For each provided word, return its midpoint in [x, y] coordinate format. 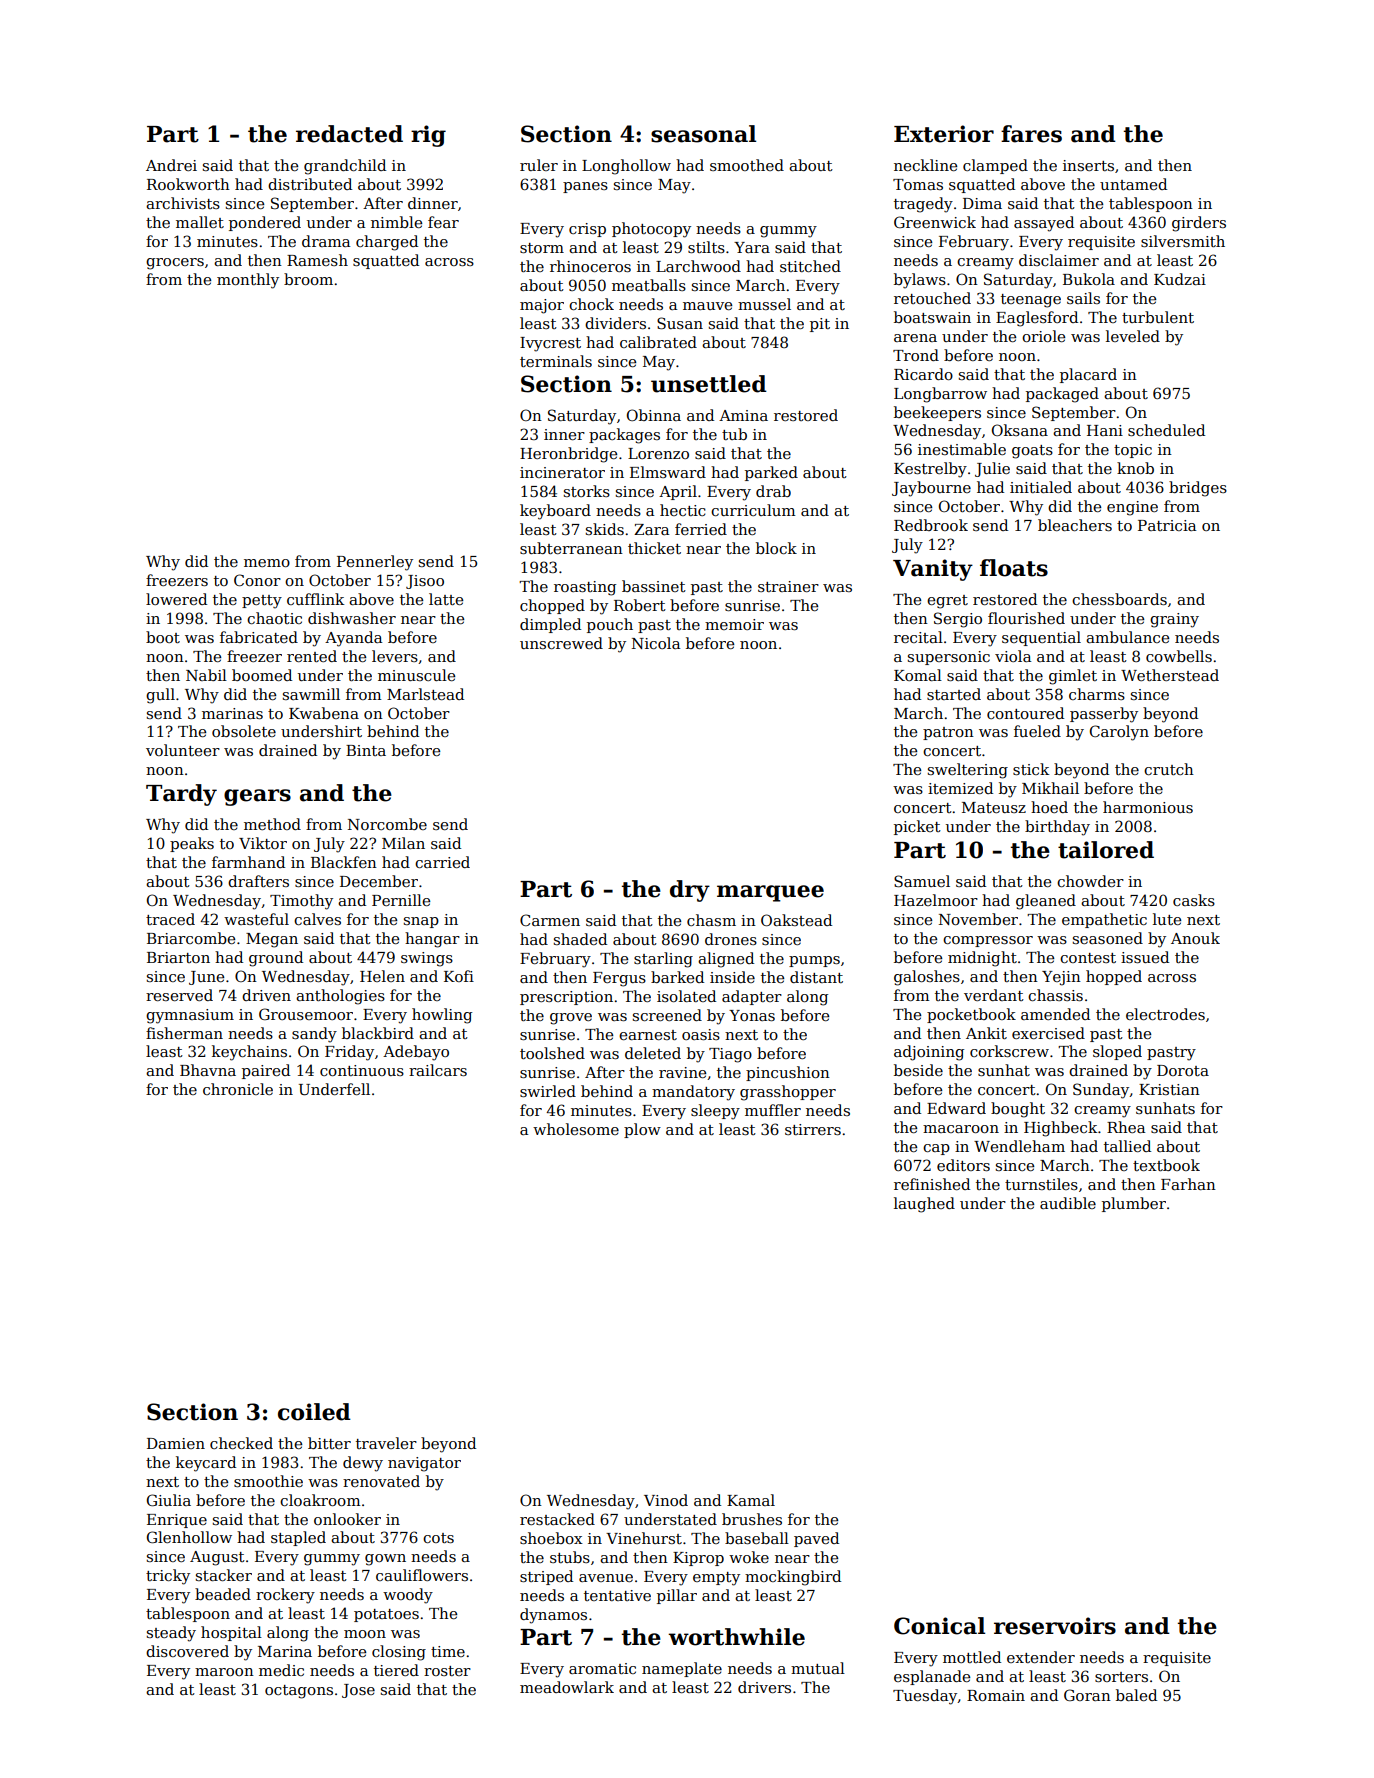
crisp [587, 230]
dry [690, 891]
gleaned [1046, 902]
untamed [1133, 184]
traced [170, 919]
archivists [183, 203]
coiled [314, 1412]
